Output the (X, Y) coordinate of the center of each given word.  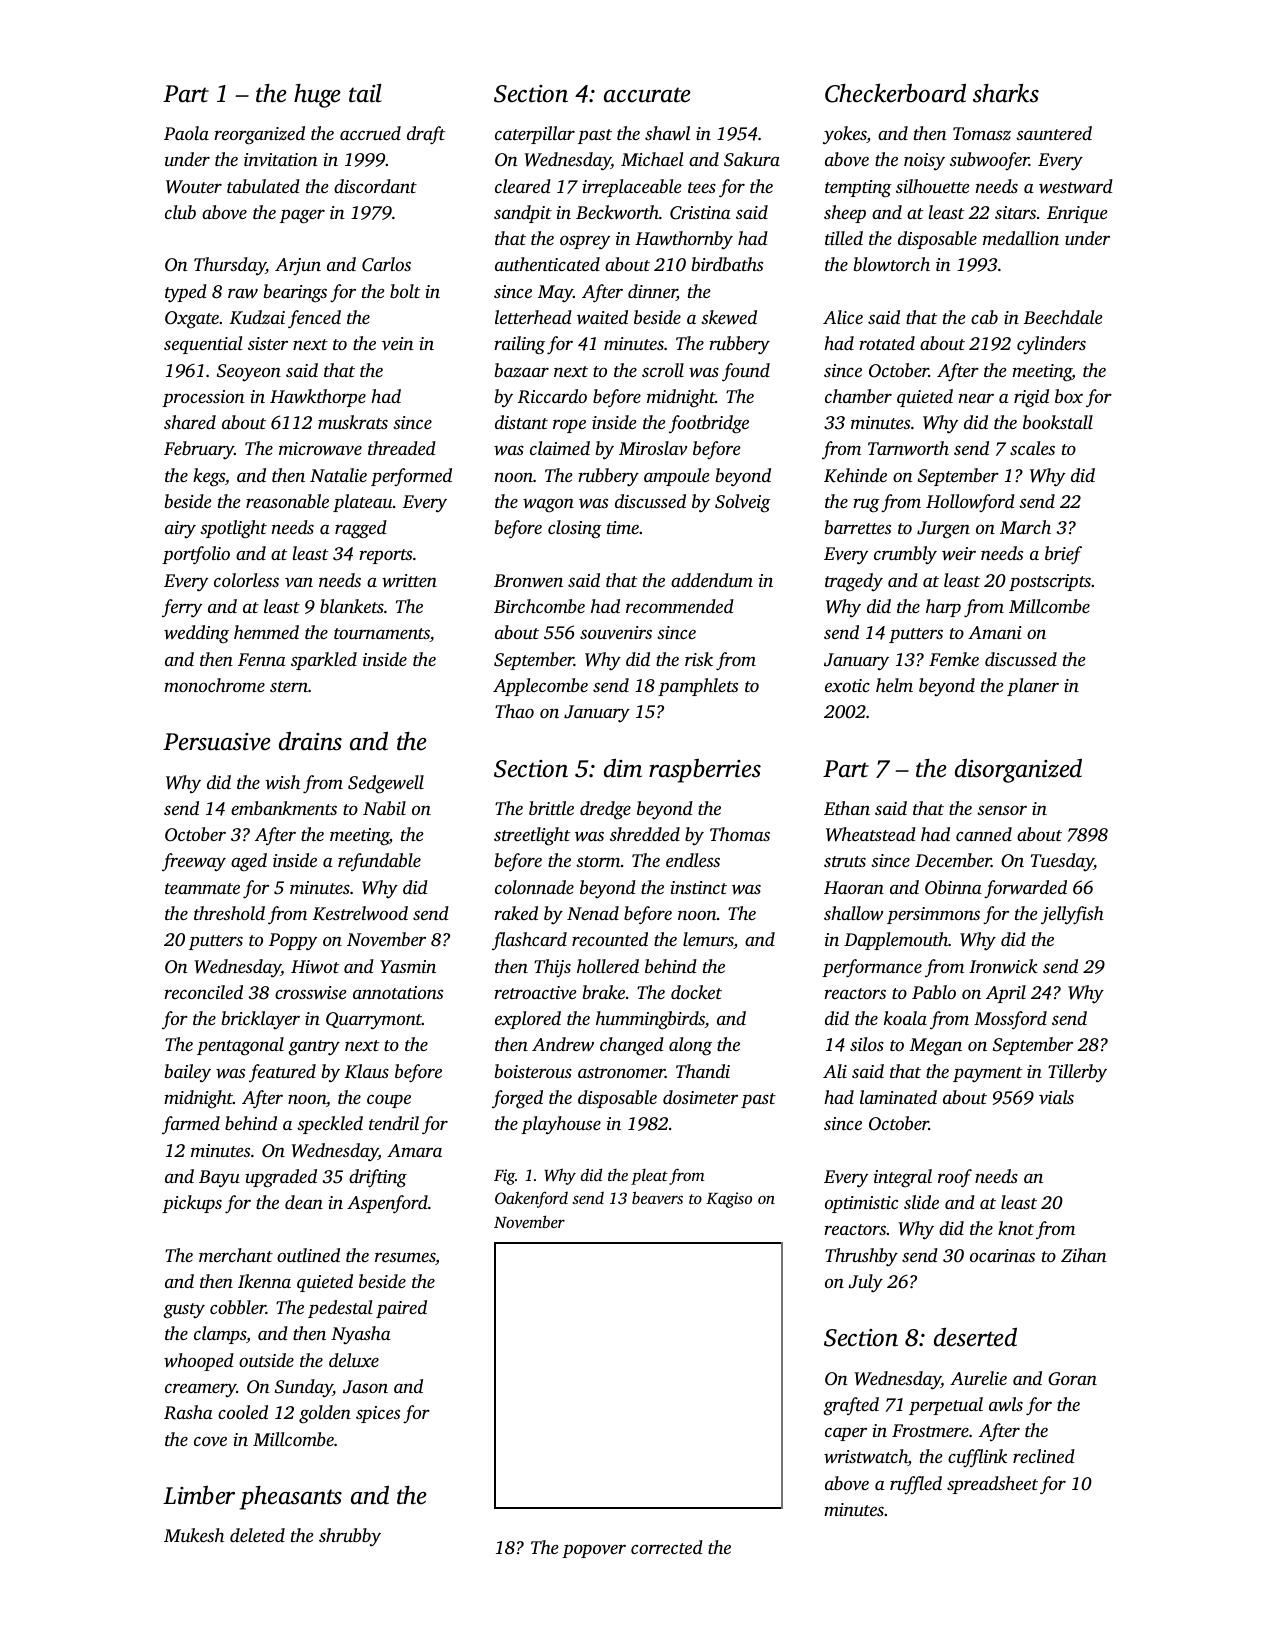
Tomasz (982, 134)
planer (1033, 687)
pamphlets (698, 687)
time (623, 527)
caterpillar (535, 135)
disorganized (1018, 770)
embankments (284, 808)
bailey (188, 1073)
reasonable (287, 501)
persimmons (933, 915)
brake (604, 992)
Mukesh (194, 1535)
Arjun (298, 266)
